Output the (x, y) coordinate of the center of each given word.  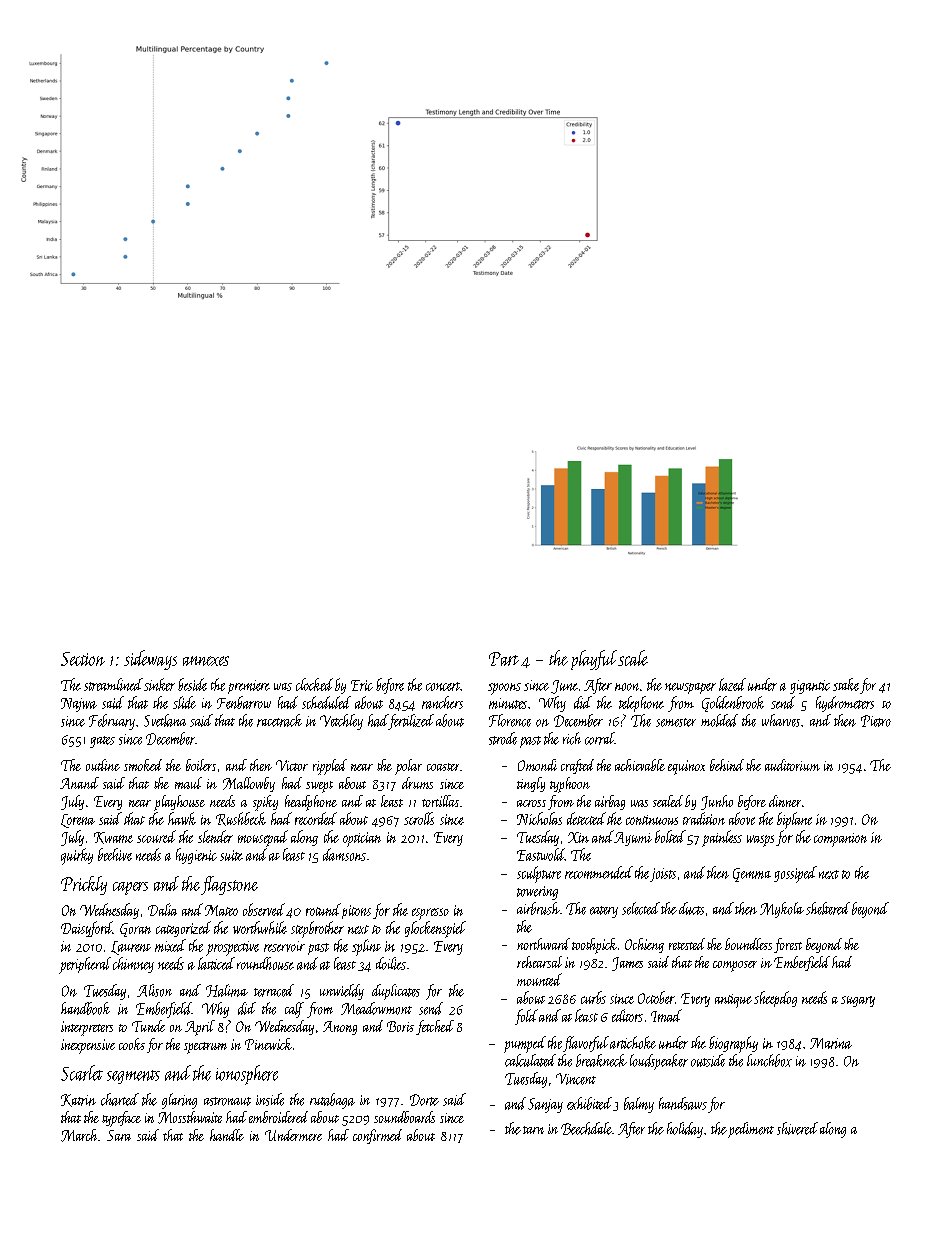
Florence (510, 720)
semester (676, 722)
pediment (751, 1130)
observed (264, 909)
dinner (785, 801)
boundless (748, 944)
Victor (292, 765)
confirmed (377, 1136)
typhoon (570, 785)
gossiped (795, 874)
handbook (85, 1008)
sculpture (539, 874)
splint (366, 947)
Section (83, 659)
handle (227, 1135)
